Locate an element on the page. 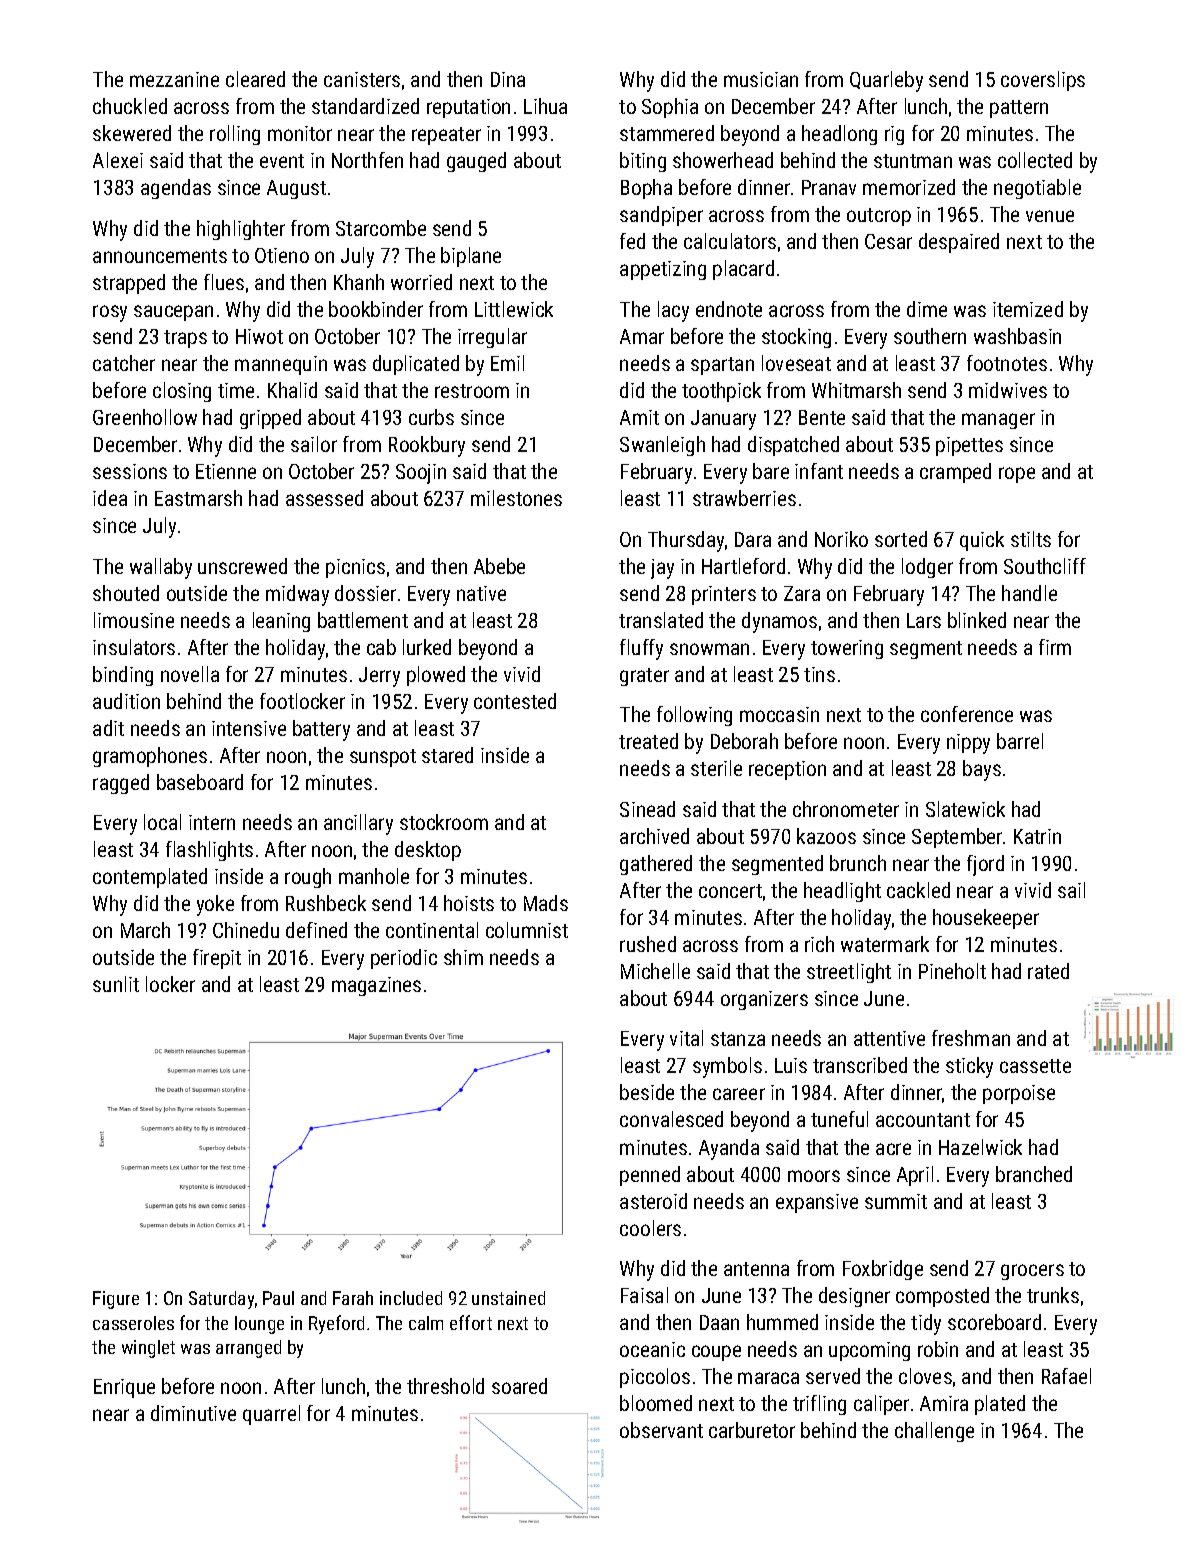 The width and height of the image is (1193, 1544). musician is located at coordinates (761, 79).
